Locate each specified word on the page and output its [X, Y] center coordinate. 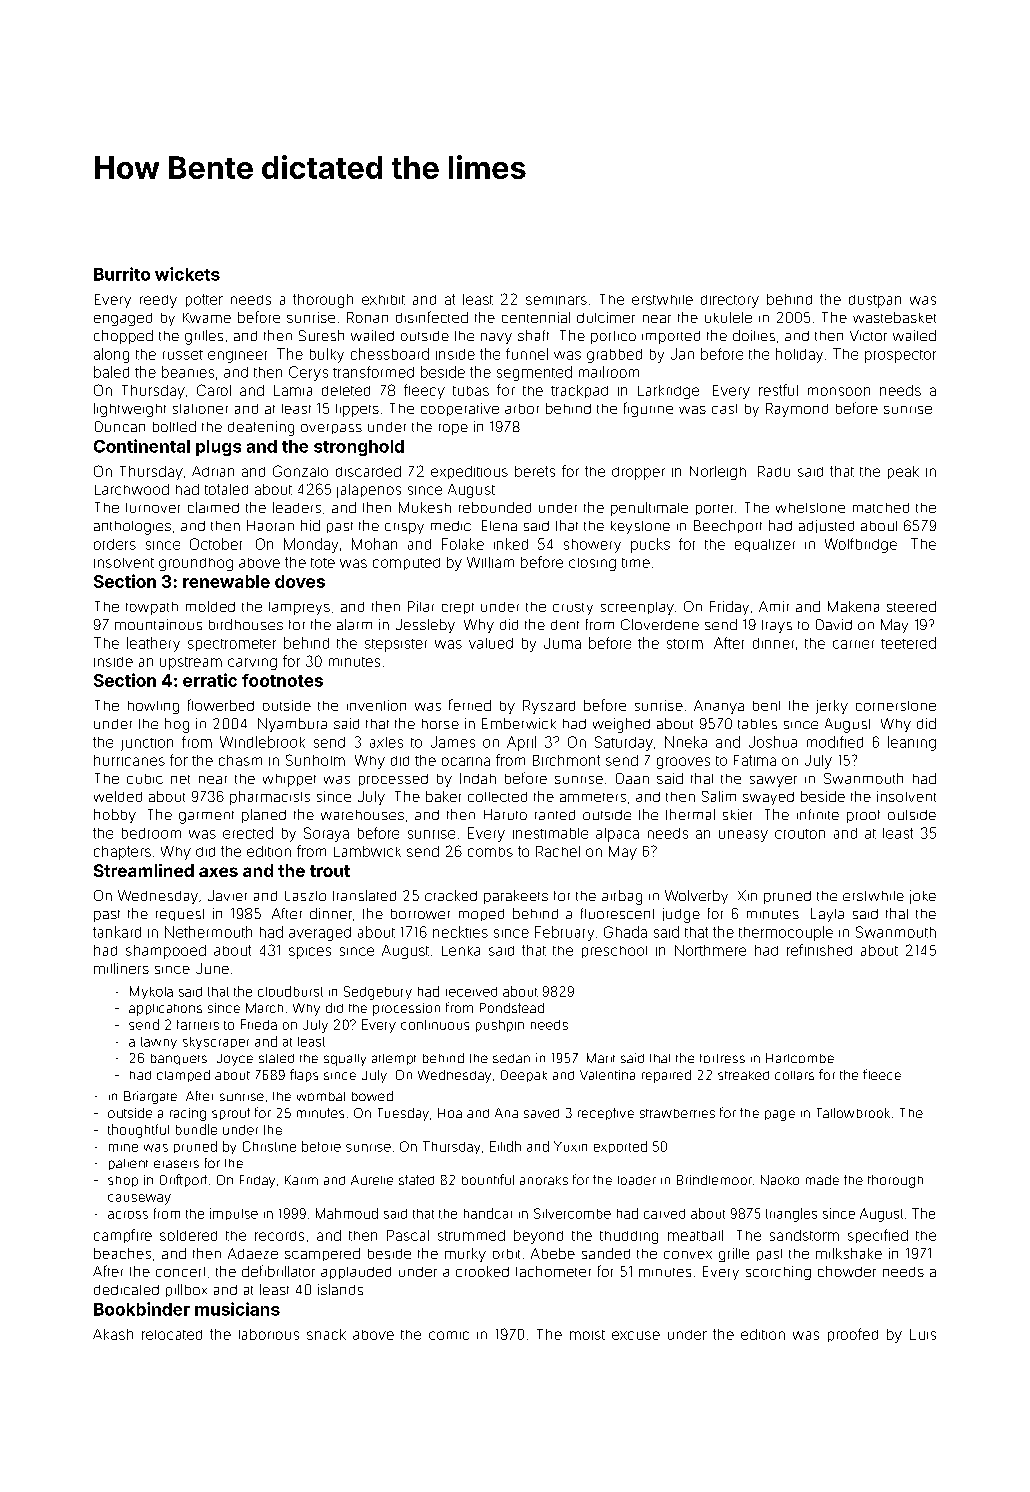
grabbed [614, 356]
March [264, 1008]
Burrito [122, 274]
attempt [394, 1059]
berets [535, 471]
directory [730, 301]
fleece [882, 1074]
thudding [629, 1237]
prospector [900, 356]
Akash [113, 1334]
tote [323, 563]
